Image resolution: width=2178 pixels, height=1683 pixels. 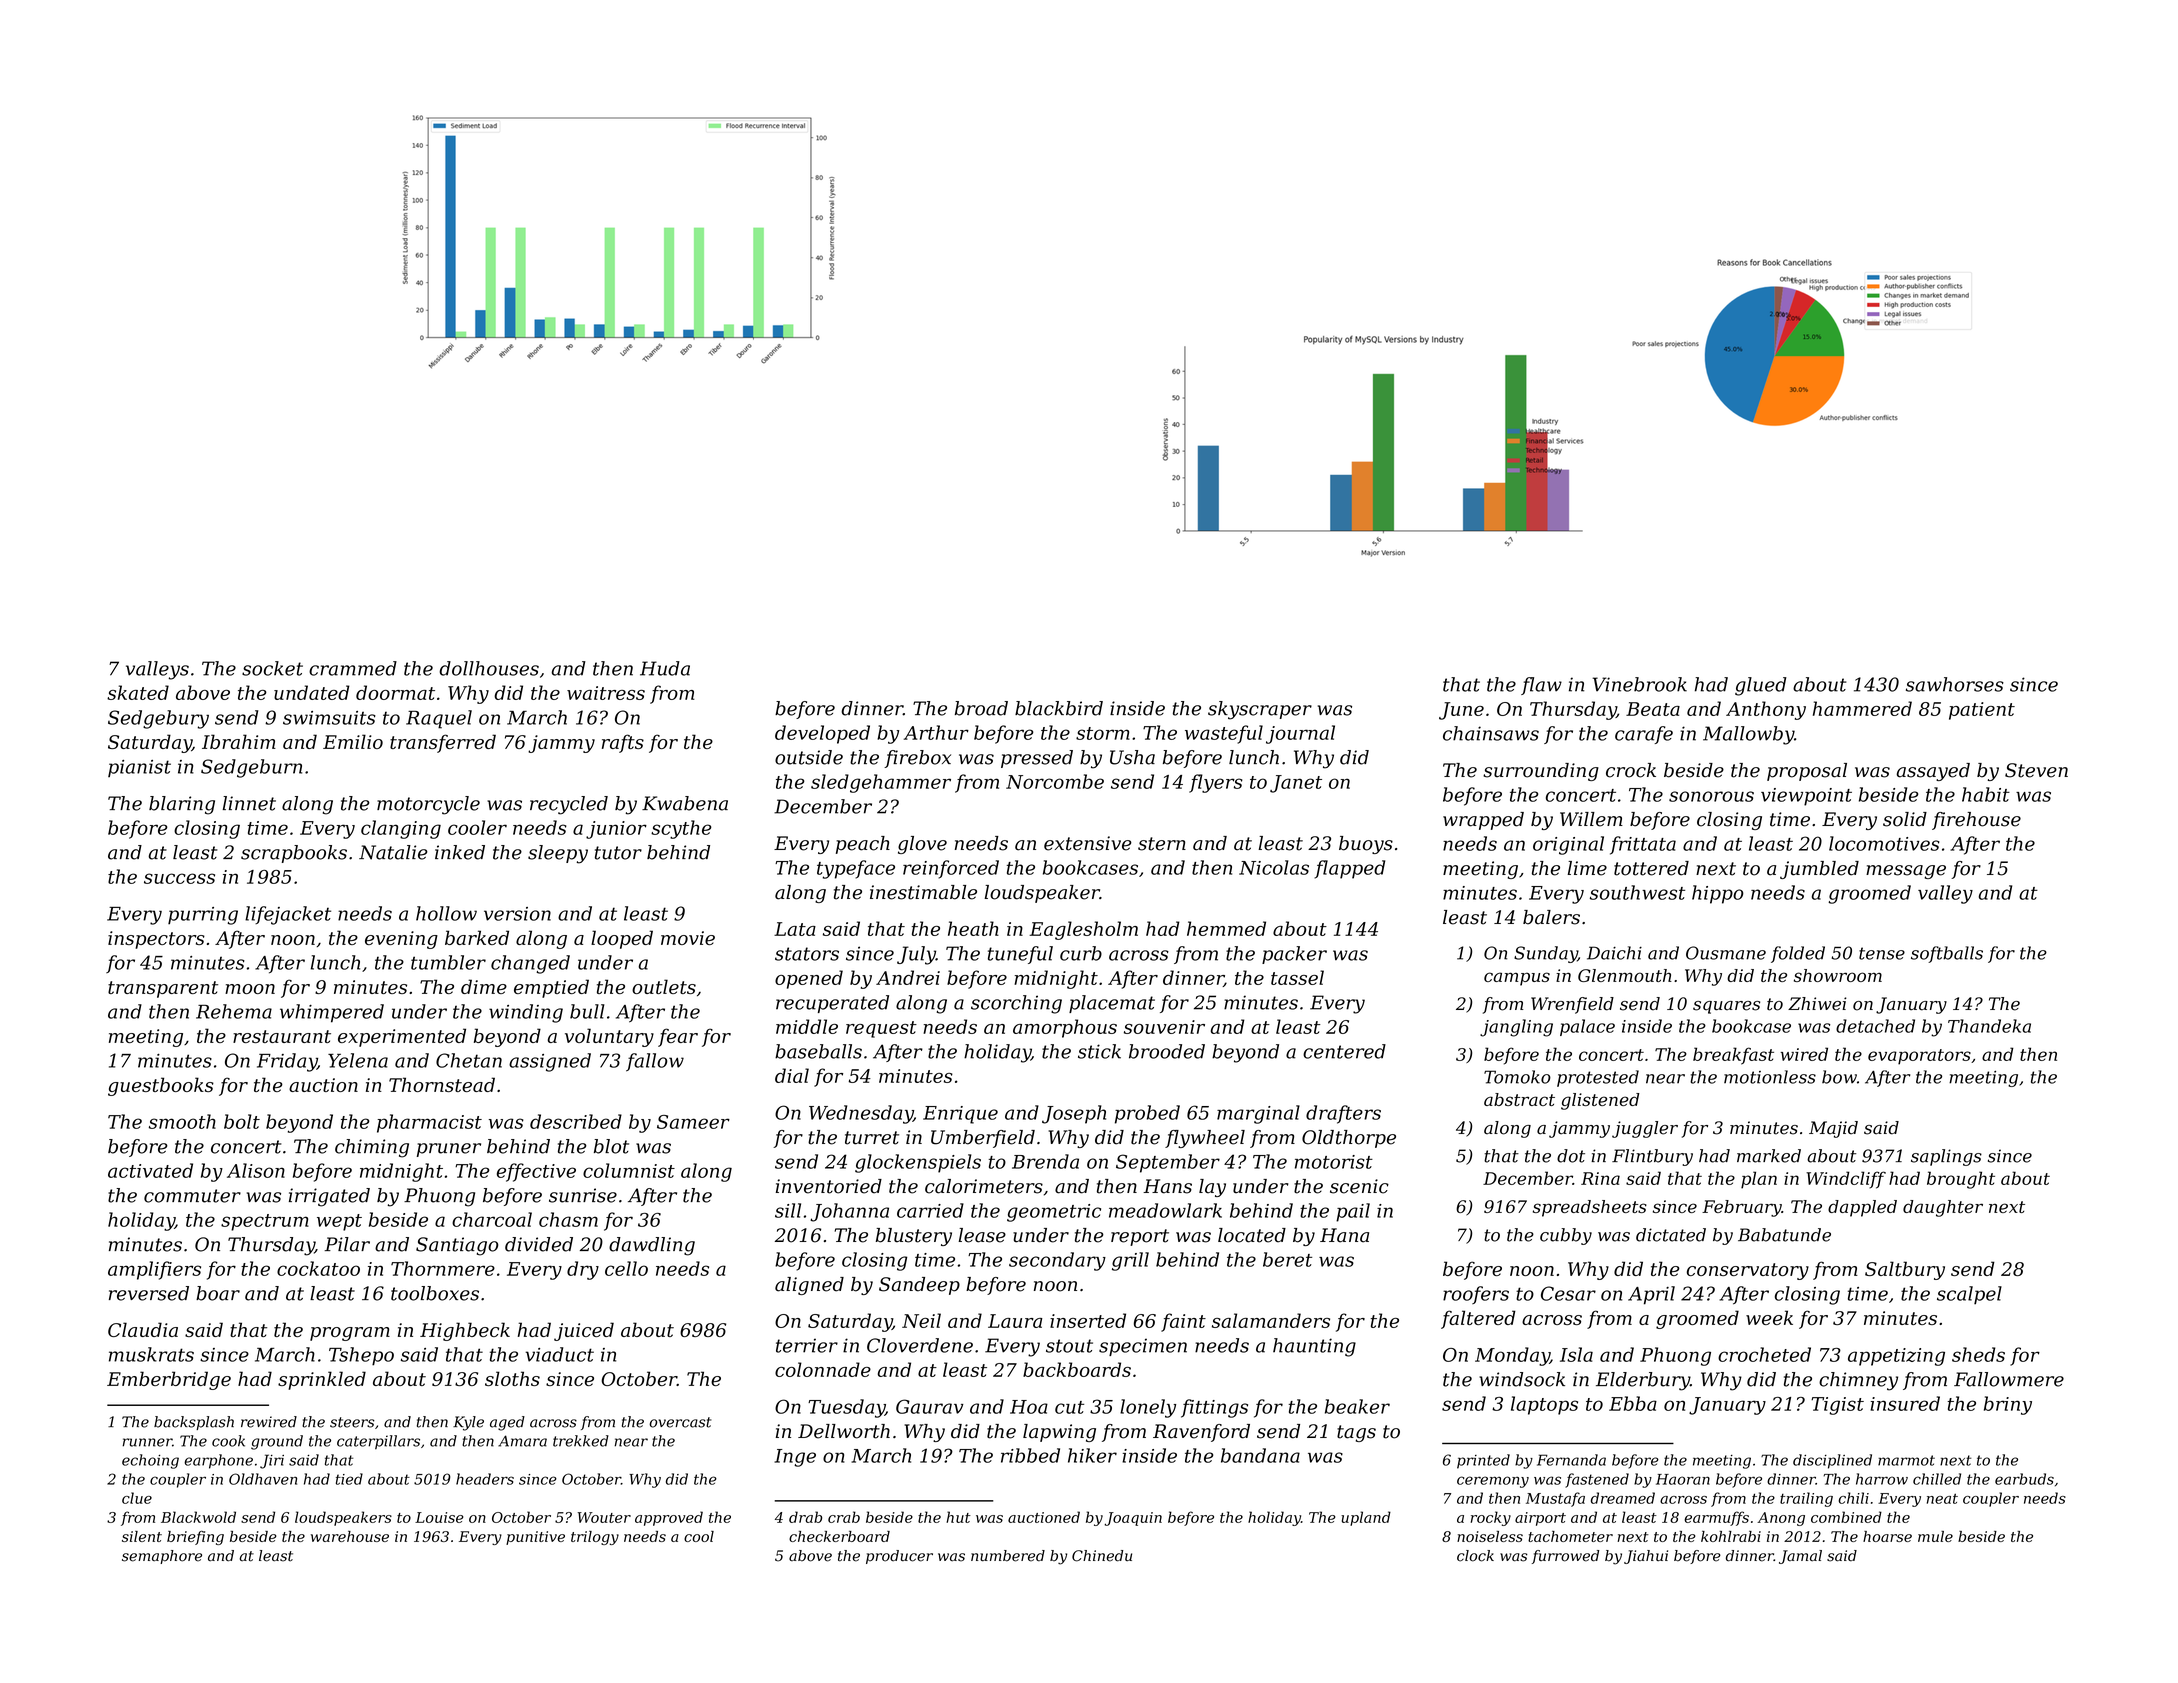 I want to click on semaphore, so click(x=162, y=1557).
